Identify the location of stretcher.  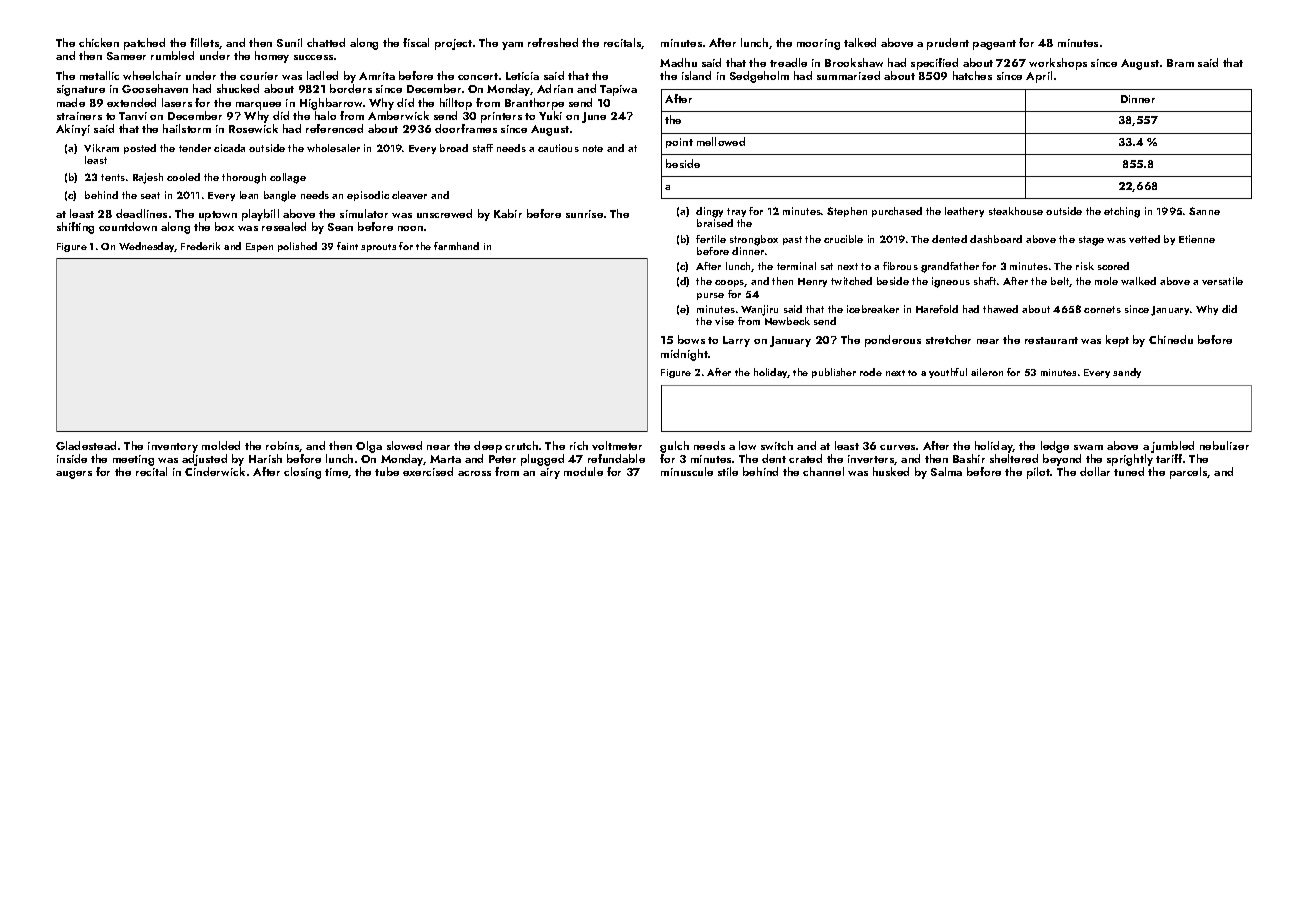
(948, 339).
